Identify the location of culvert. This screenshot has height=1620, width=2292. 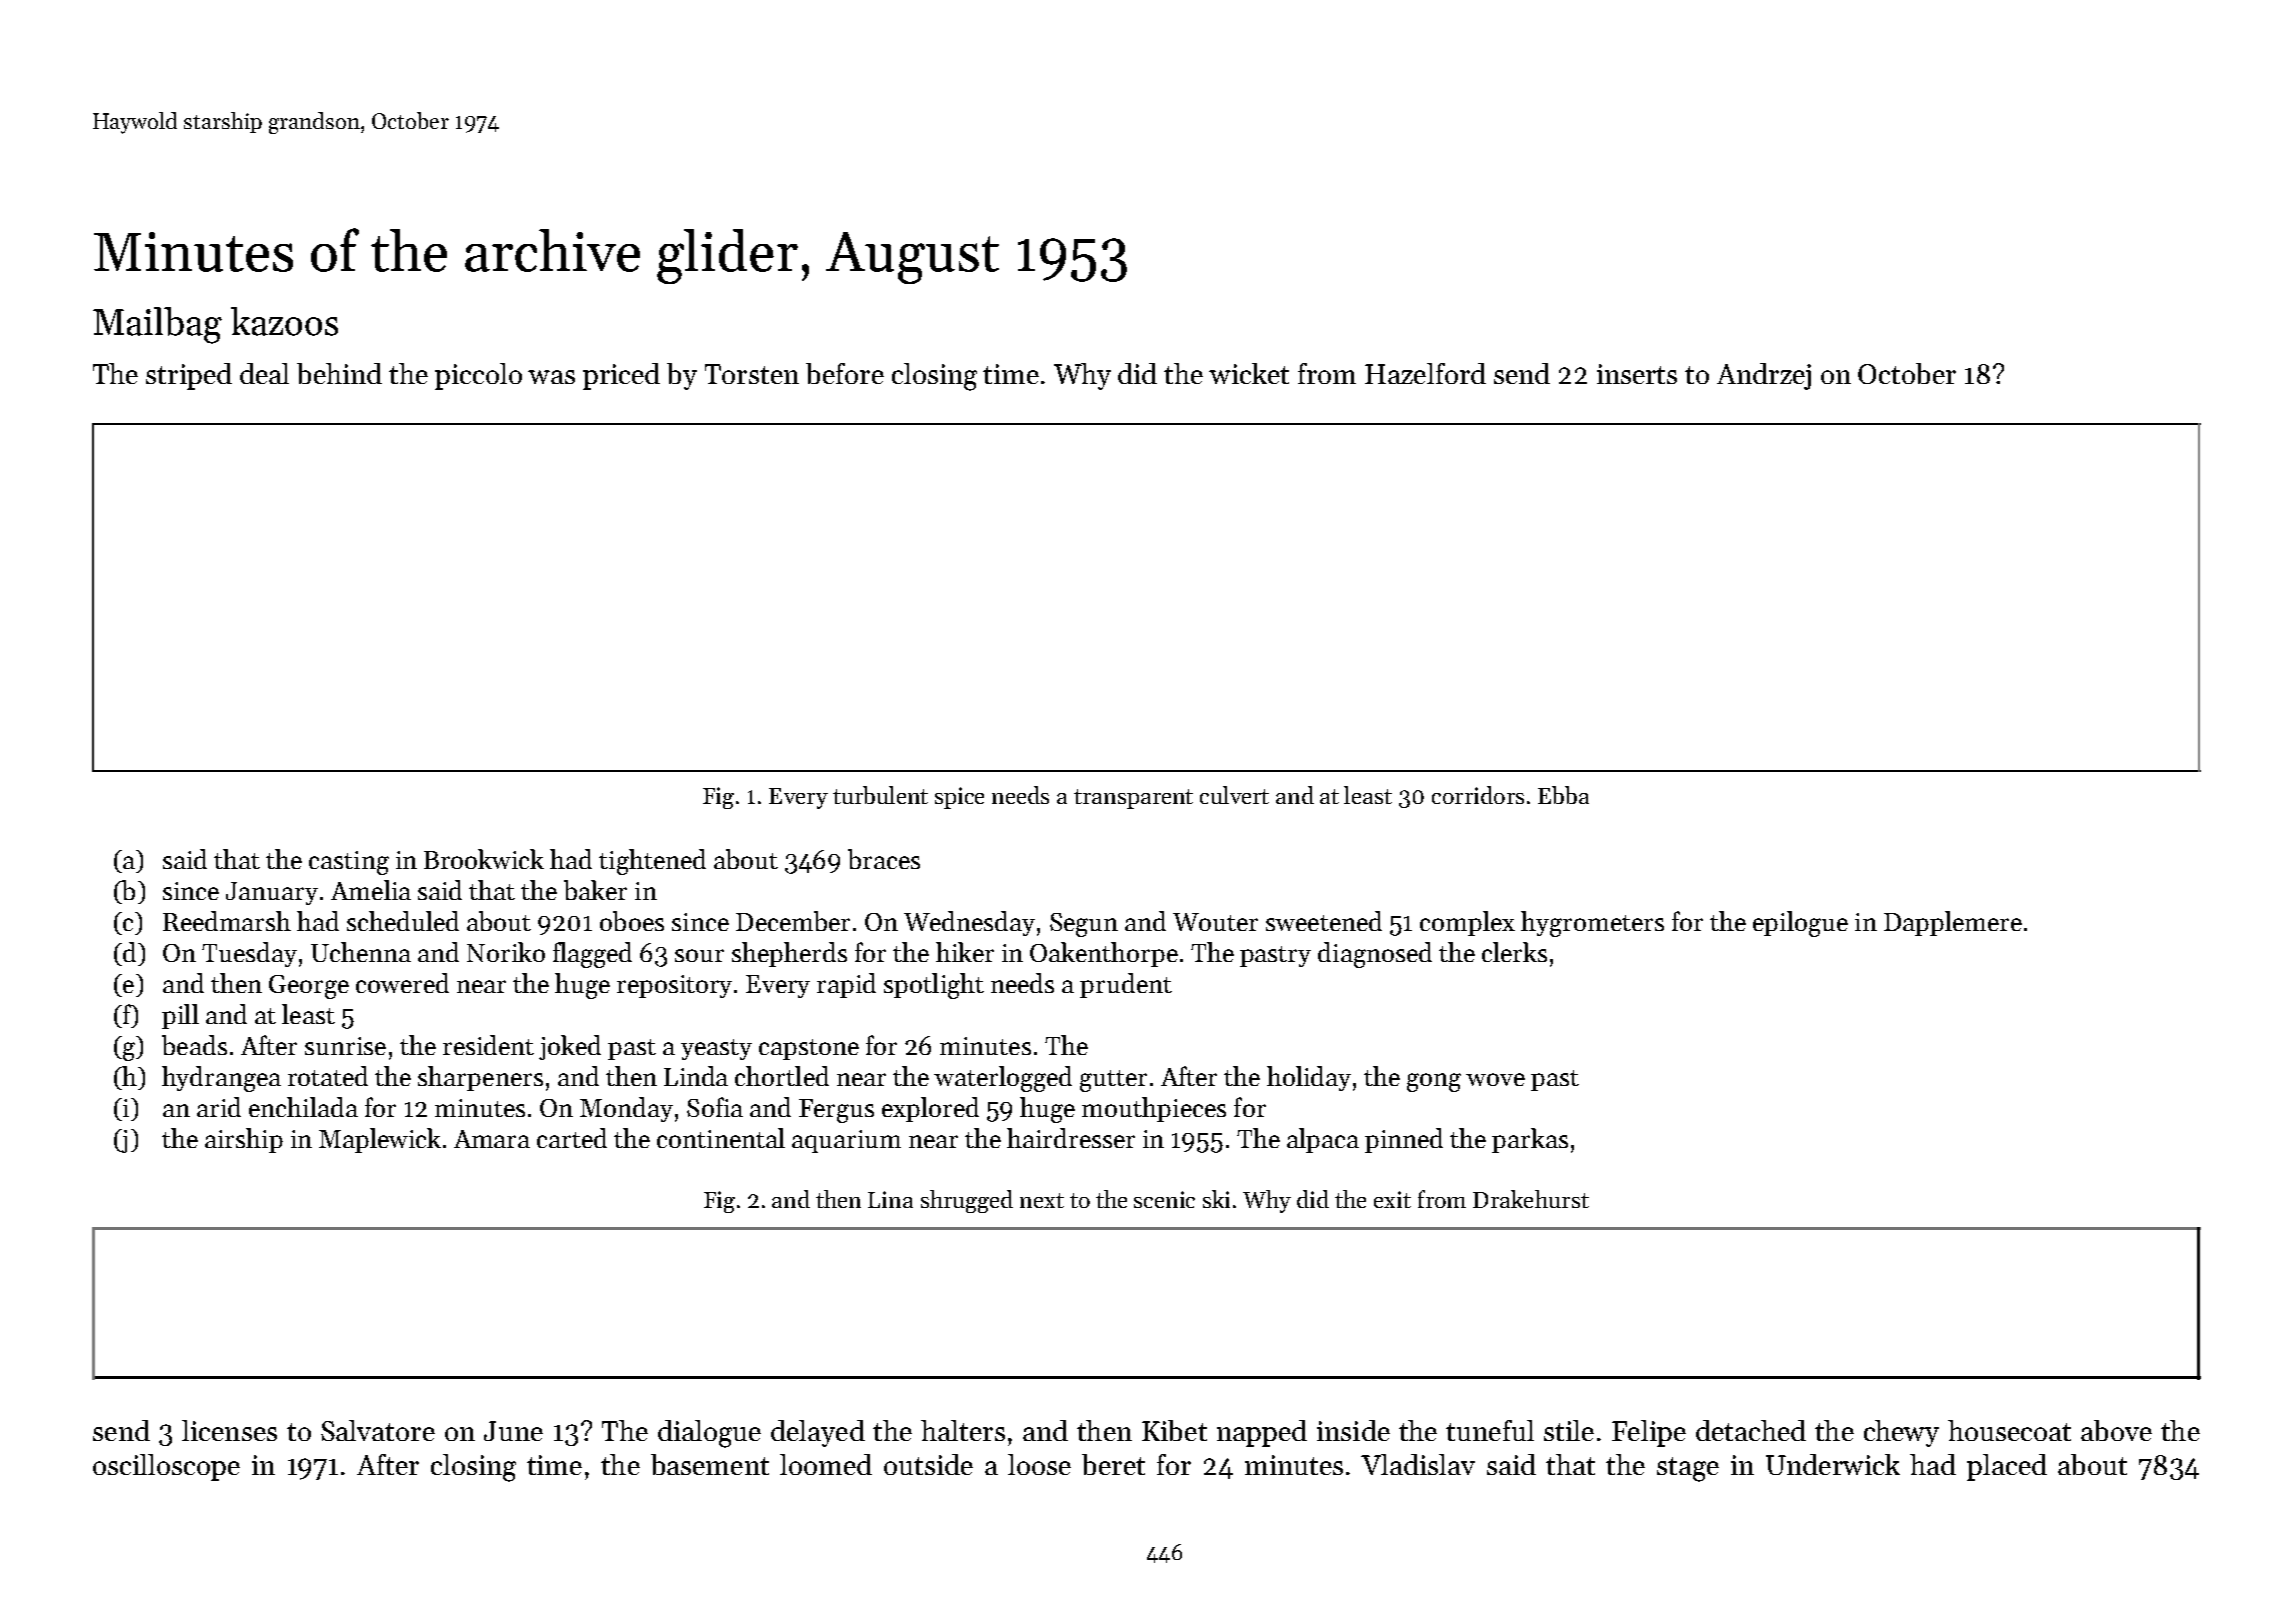
(1234, 795).
